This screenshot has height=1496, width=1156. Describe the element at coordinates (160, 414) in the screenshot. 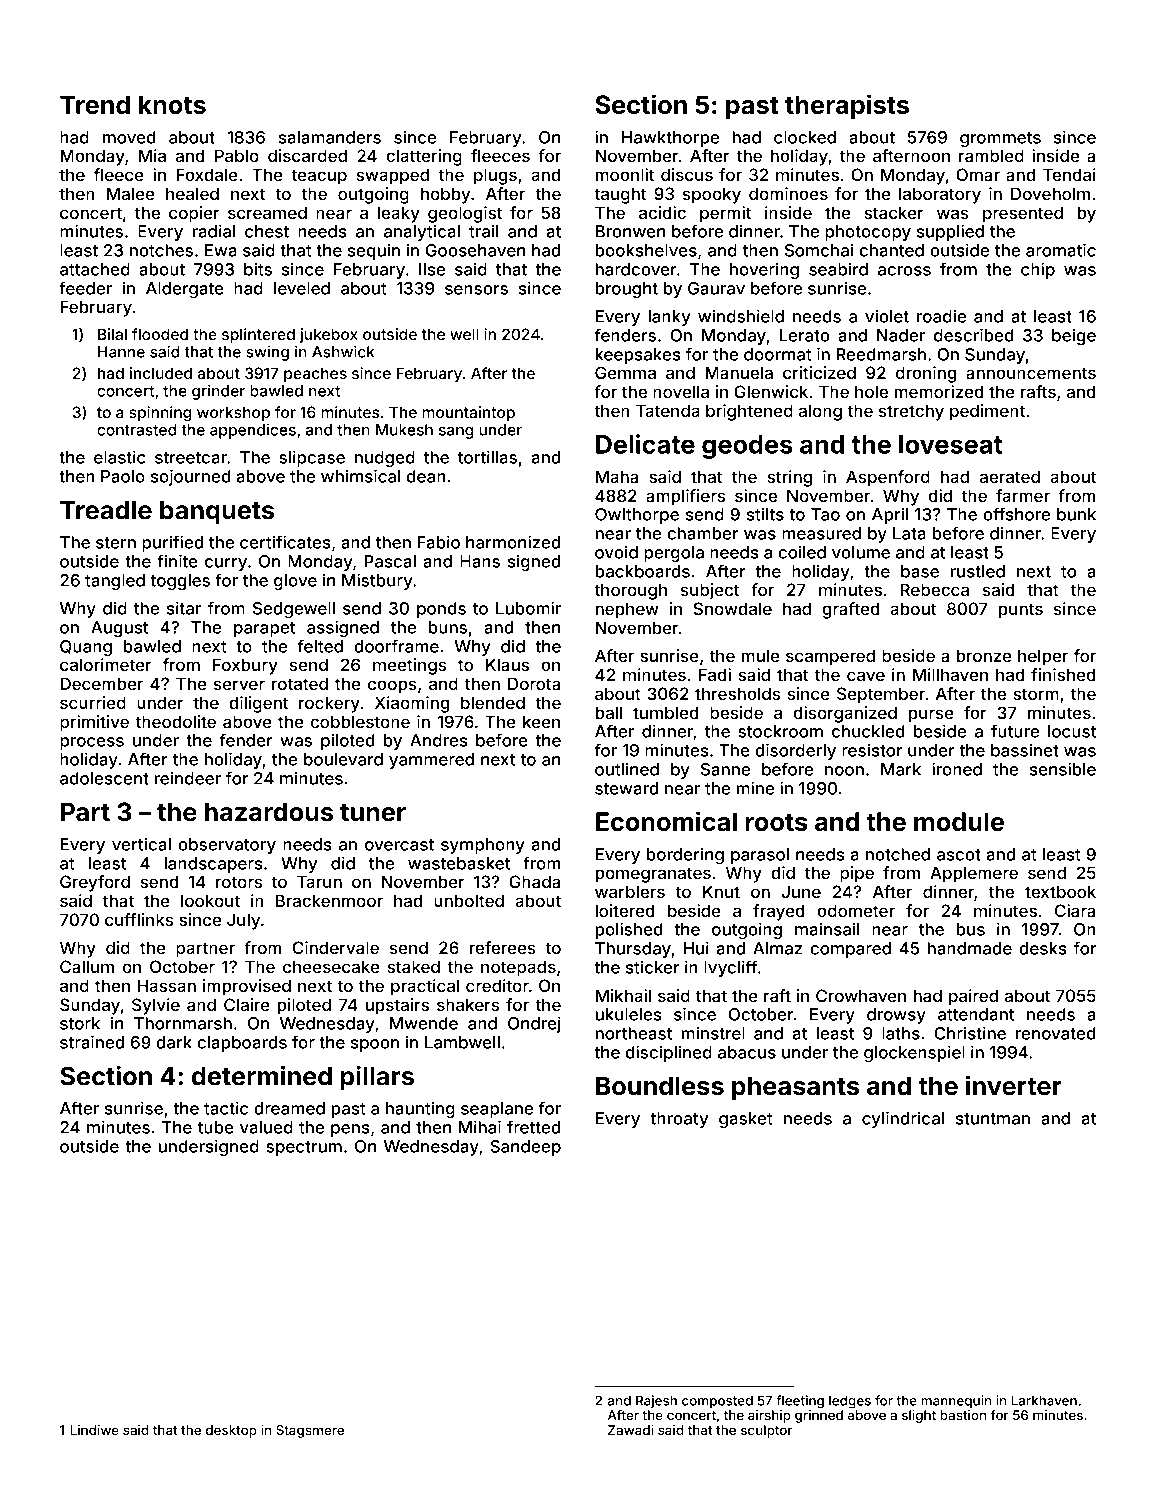

I see `spinning` at that location.
